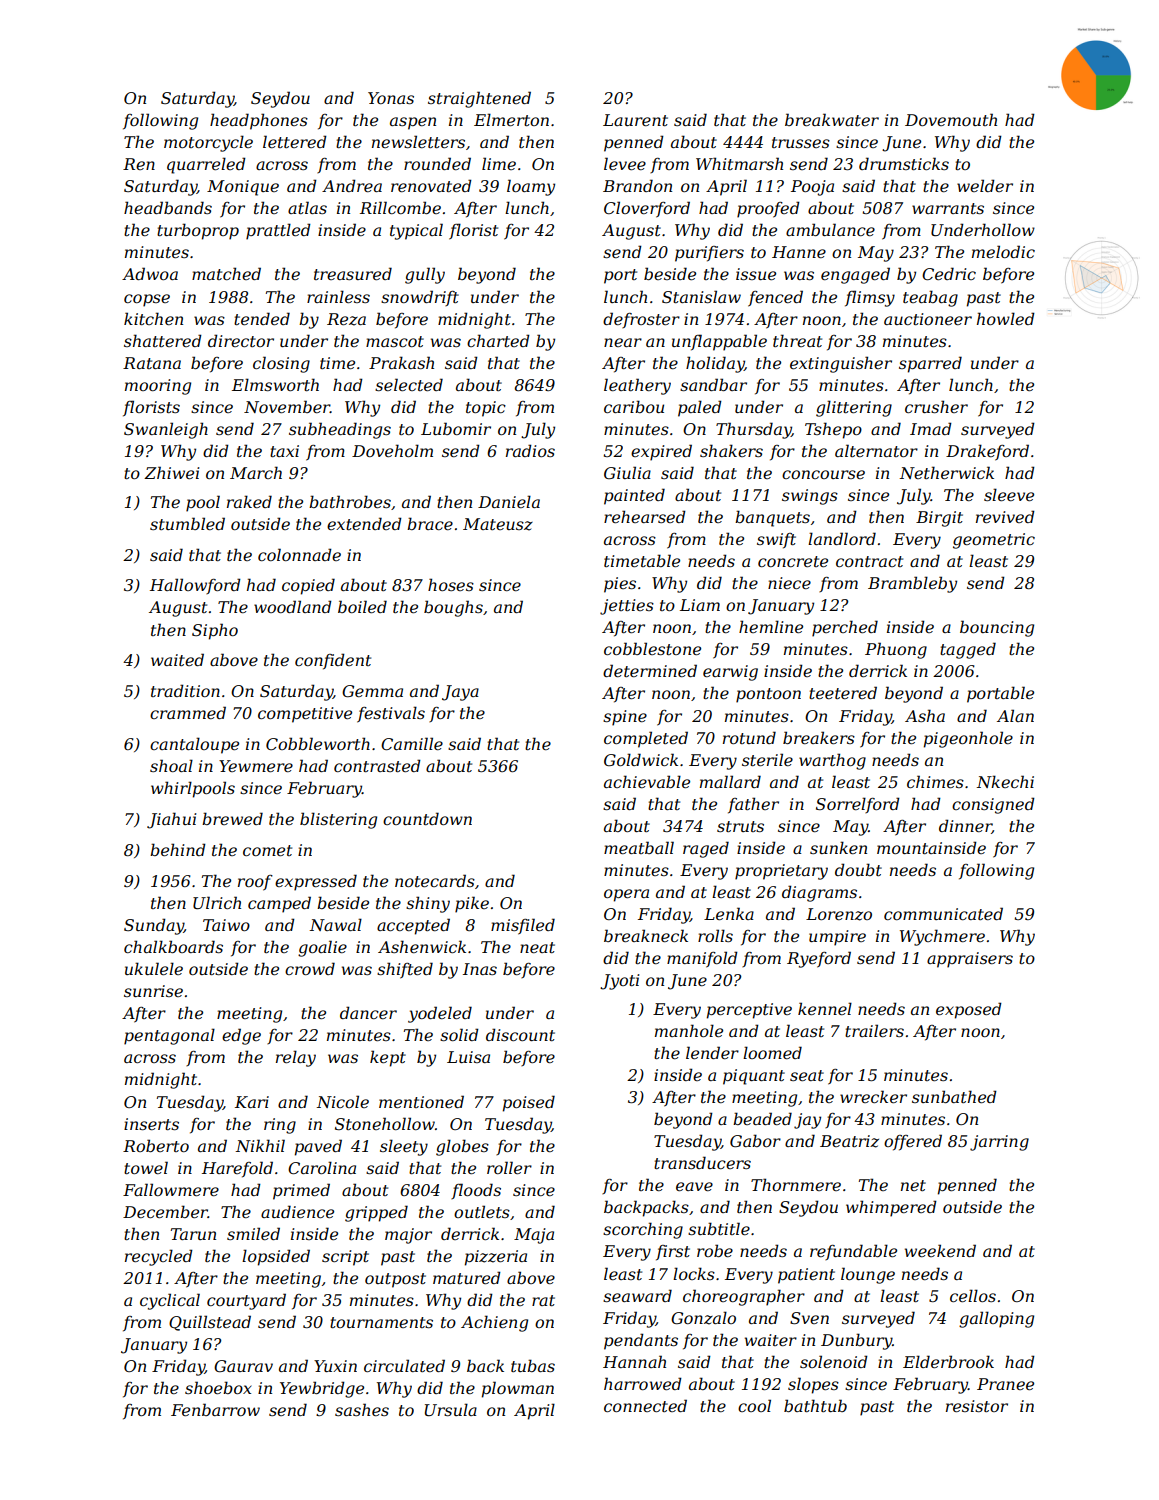  Describe the element at coordinates (1006, 318) in the document. I see `howled` at that location.
